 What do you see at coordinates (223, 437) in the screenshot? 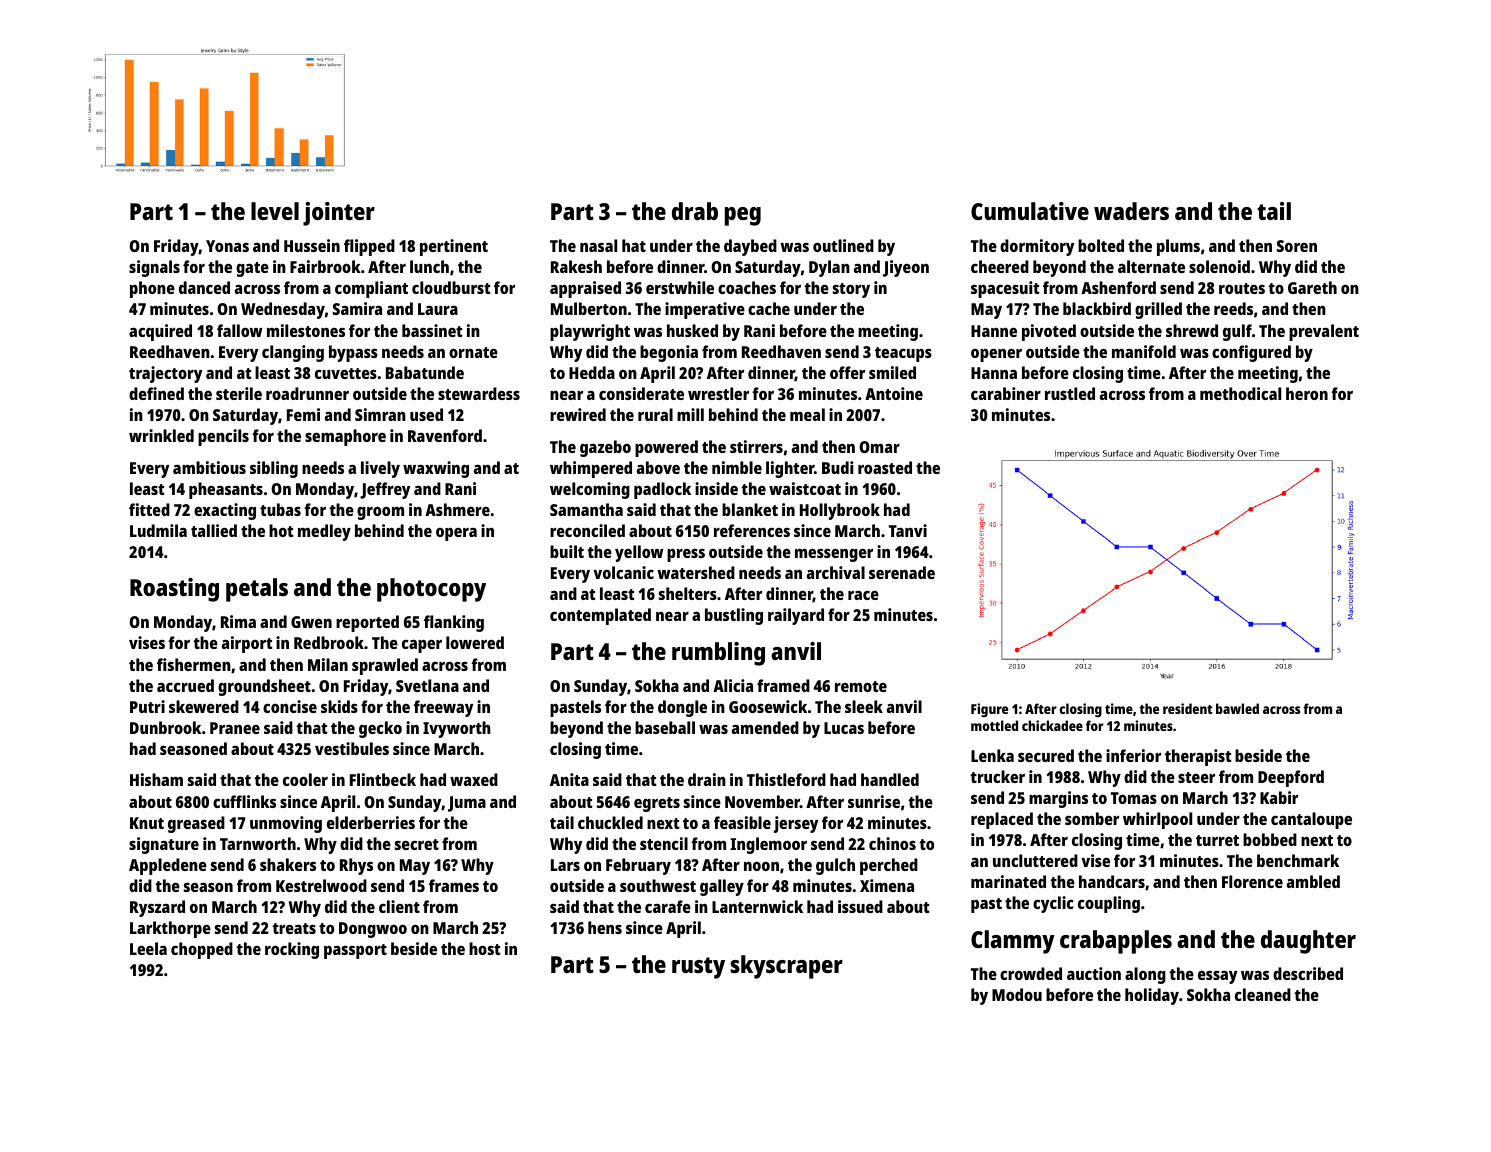
I see `pencils` at bounding box center [223, 437].
